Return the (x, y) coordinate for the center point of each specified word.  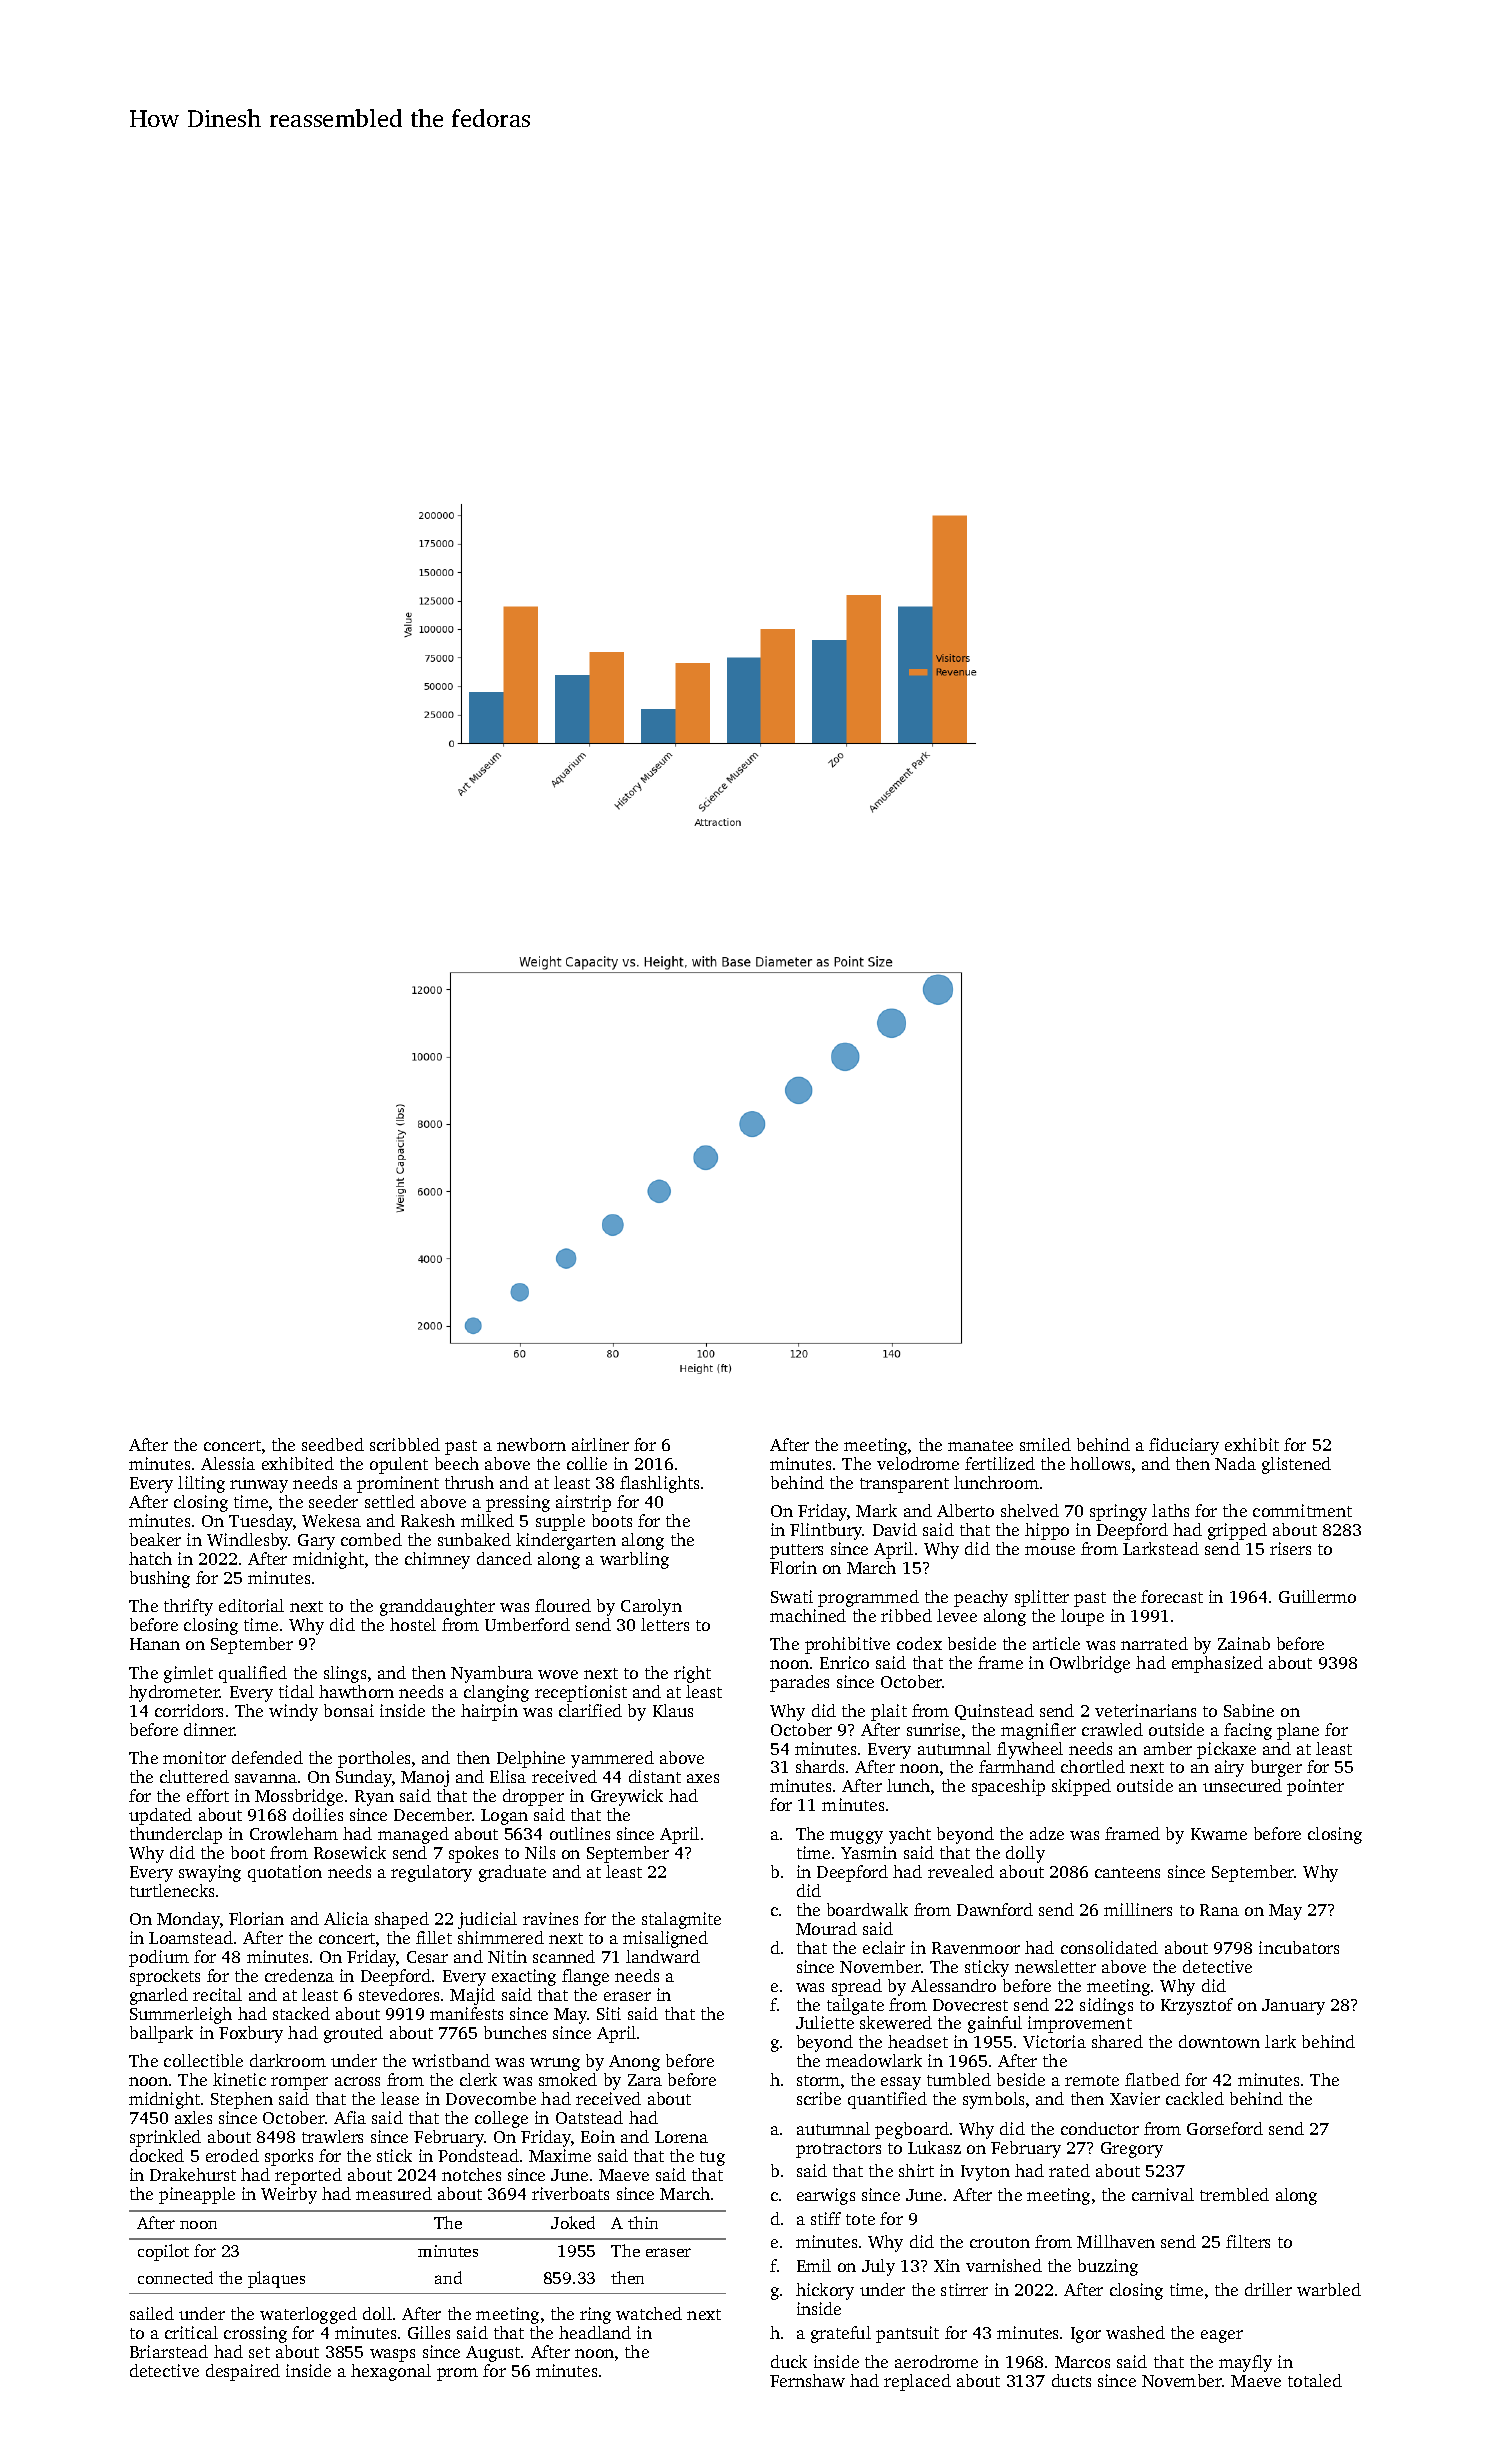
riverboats (570, 2193)
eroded (232, 2155)
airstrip (583, 1503)
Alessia (228, 1463)
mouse (1050, 1550)
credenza (299, 1975)
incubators (1299, 1947)
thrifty (188, 1607)
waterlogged (308, 2315)
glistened (1296, 1465)
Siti (609, 2013)
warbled (1329, 2289)
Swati (792, 1596)
